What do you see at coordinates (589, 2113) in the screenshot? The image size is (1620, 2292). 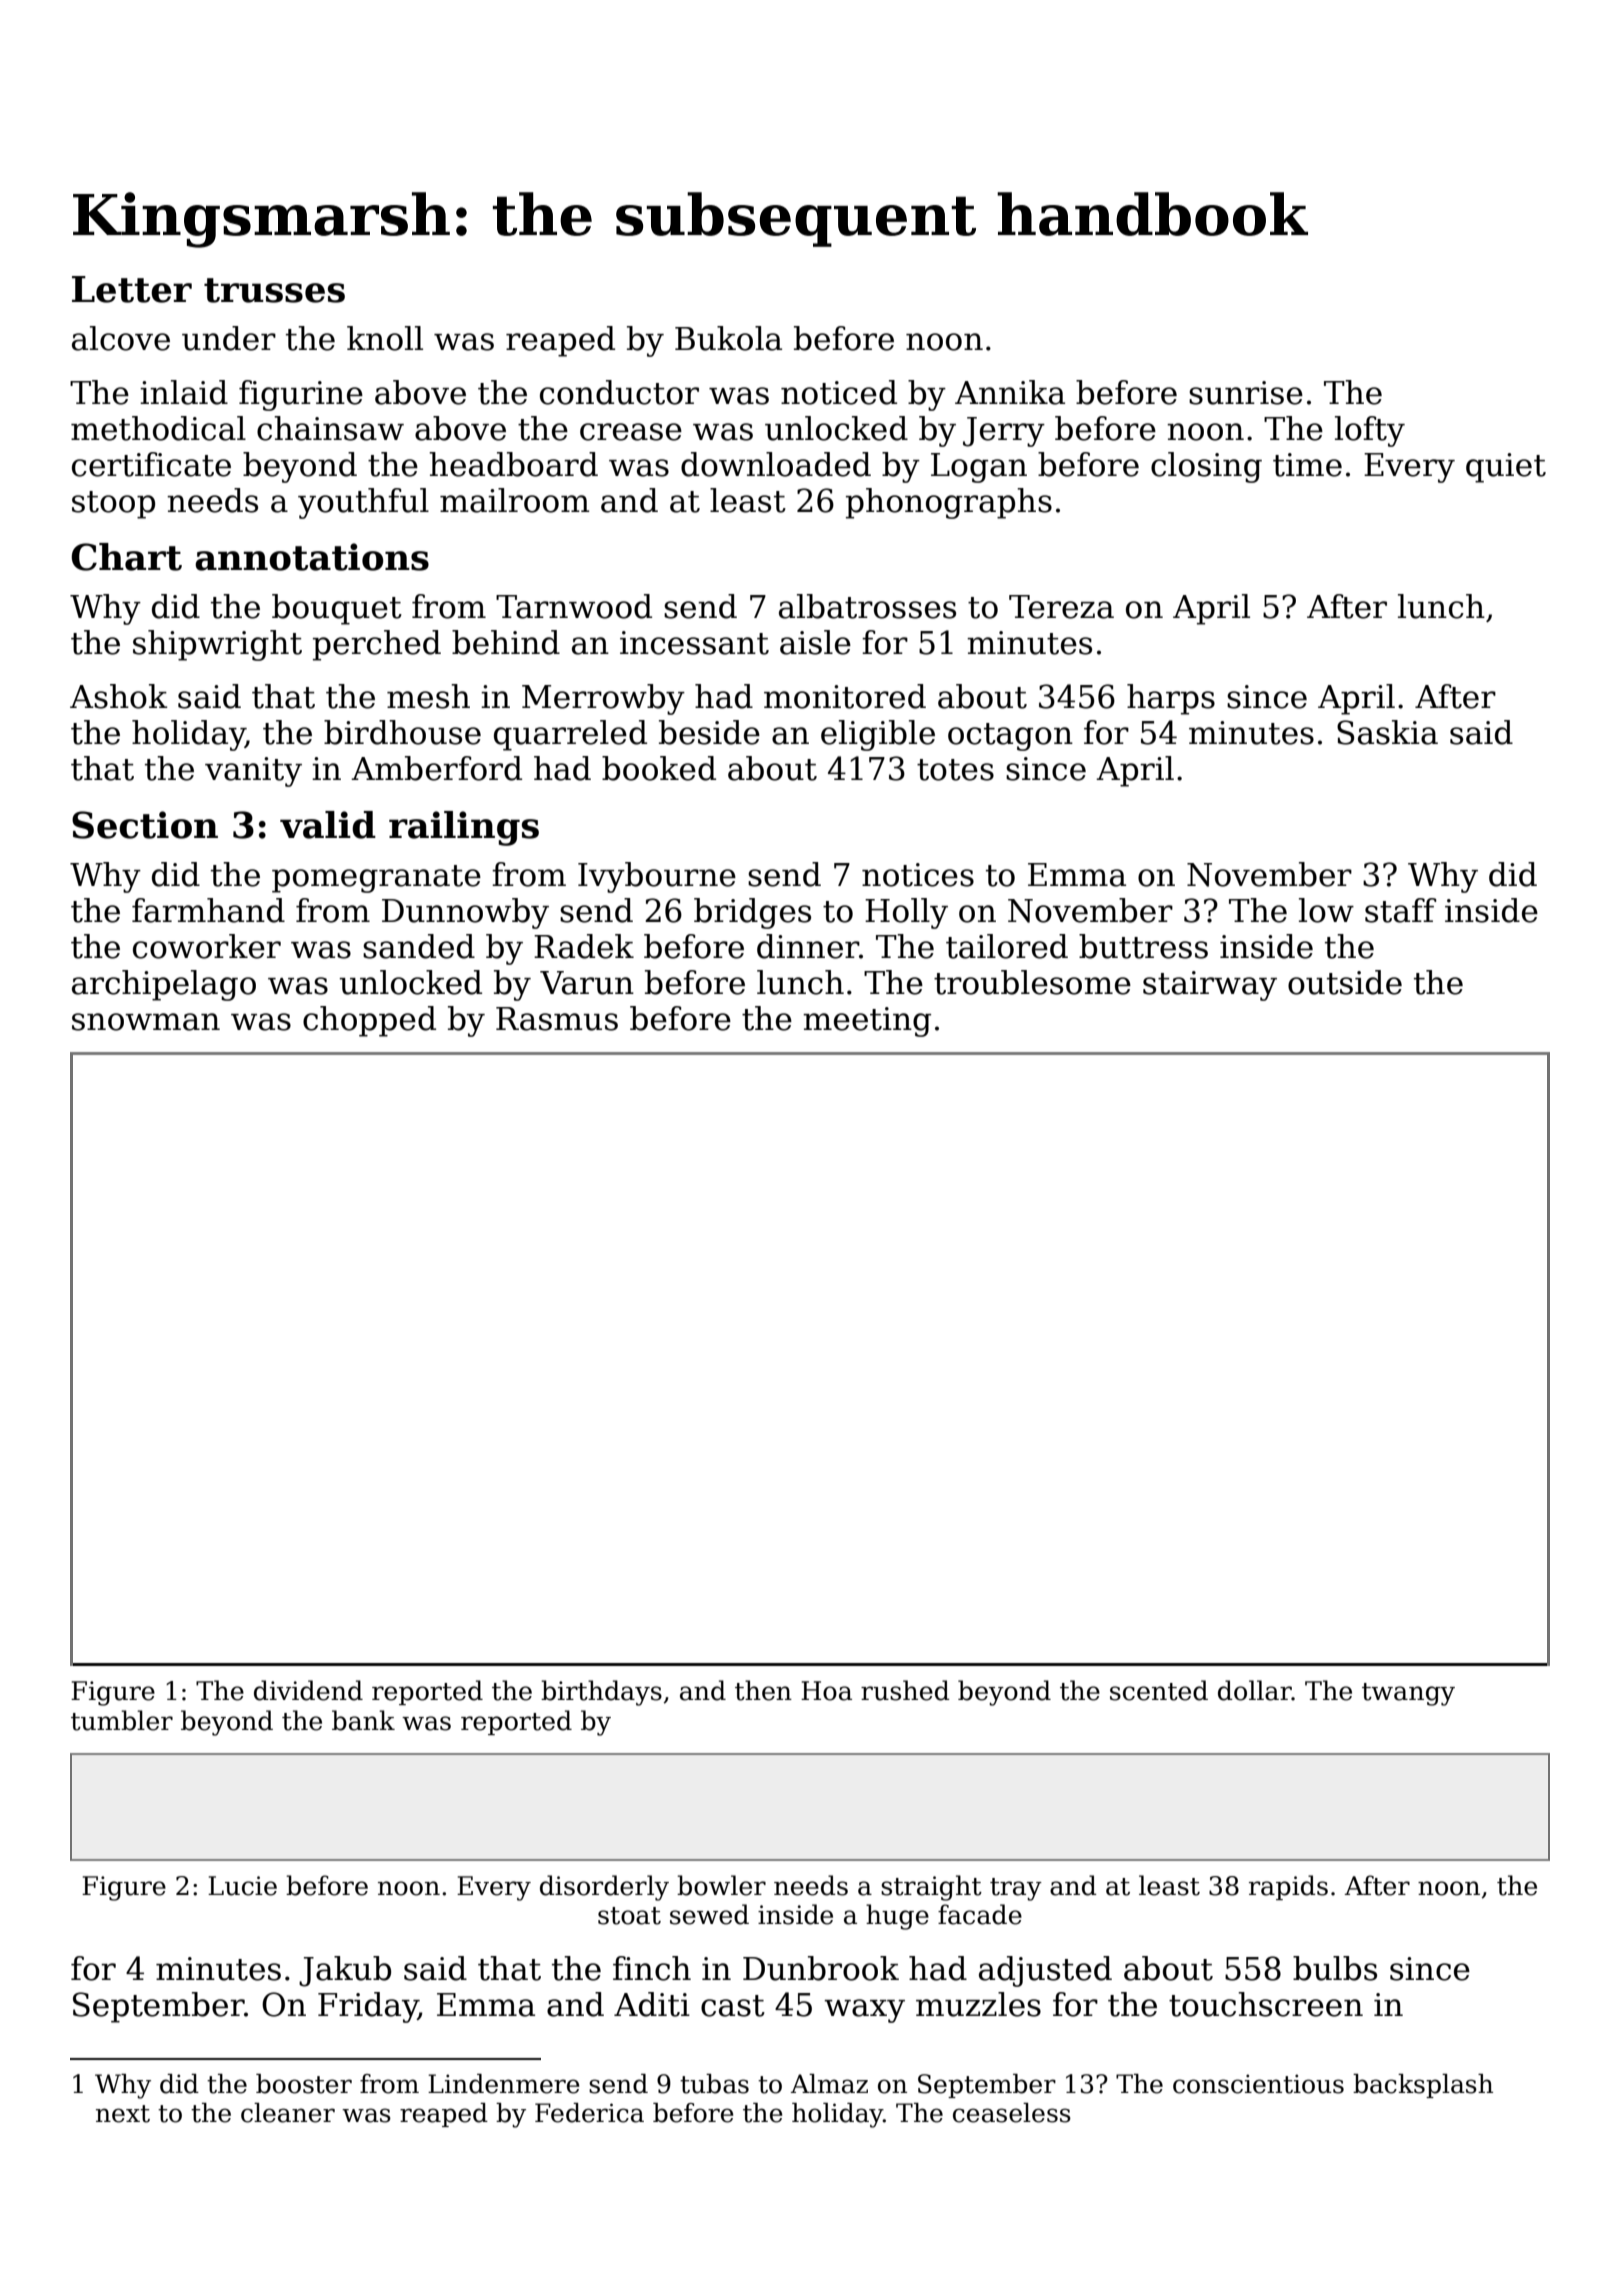 I see `Federica` at bounding box center [589, 2113].
